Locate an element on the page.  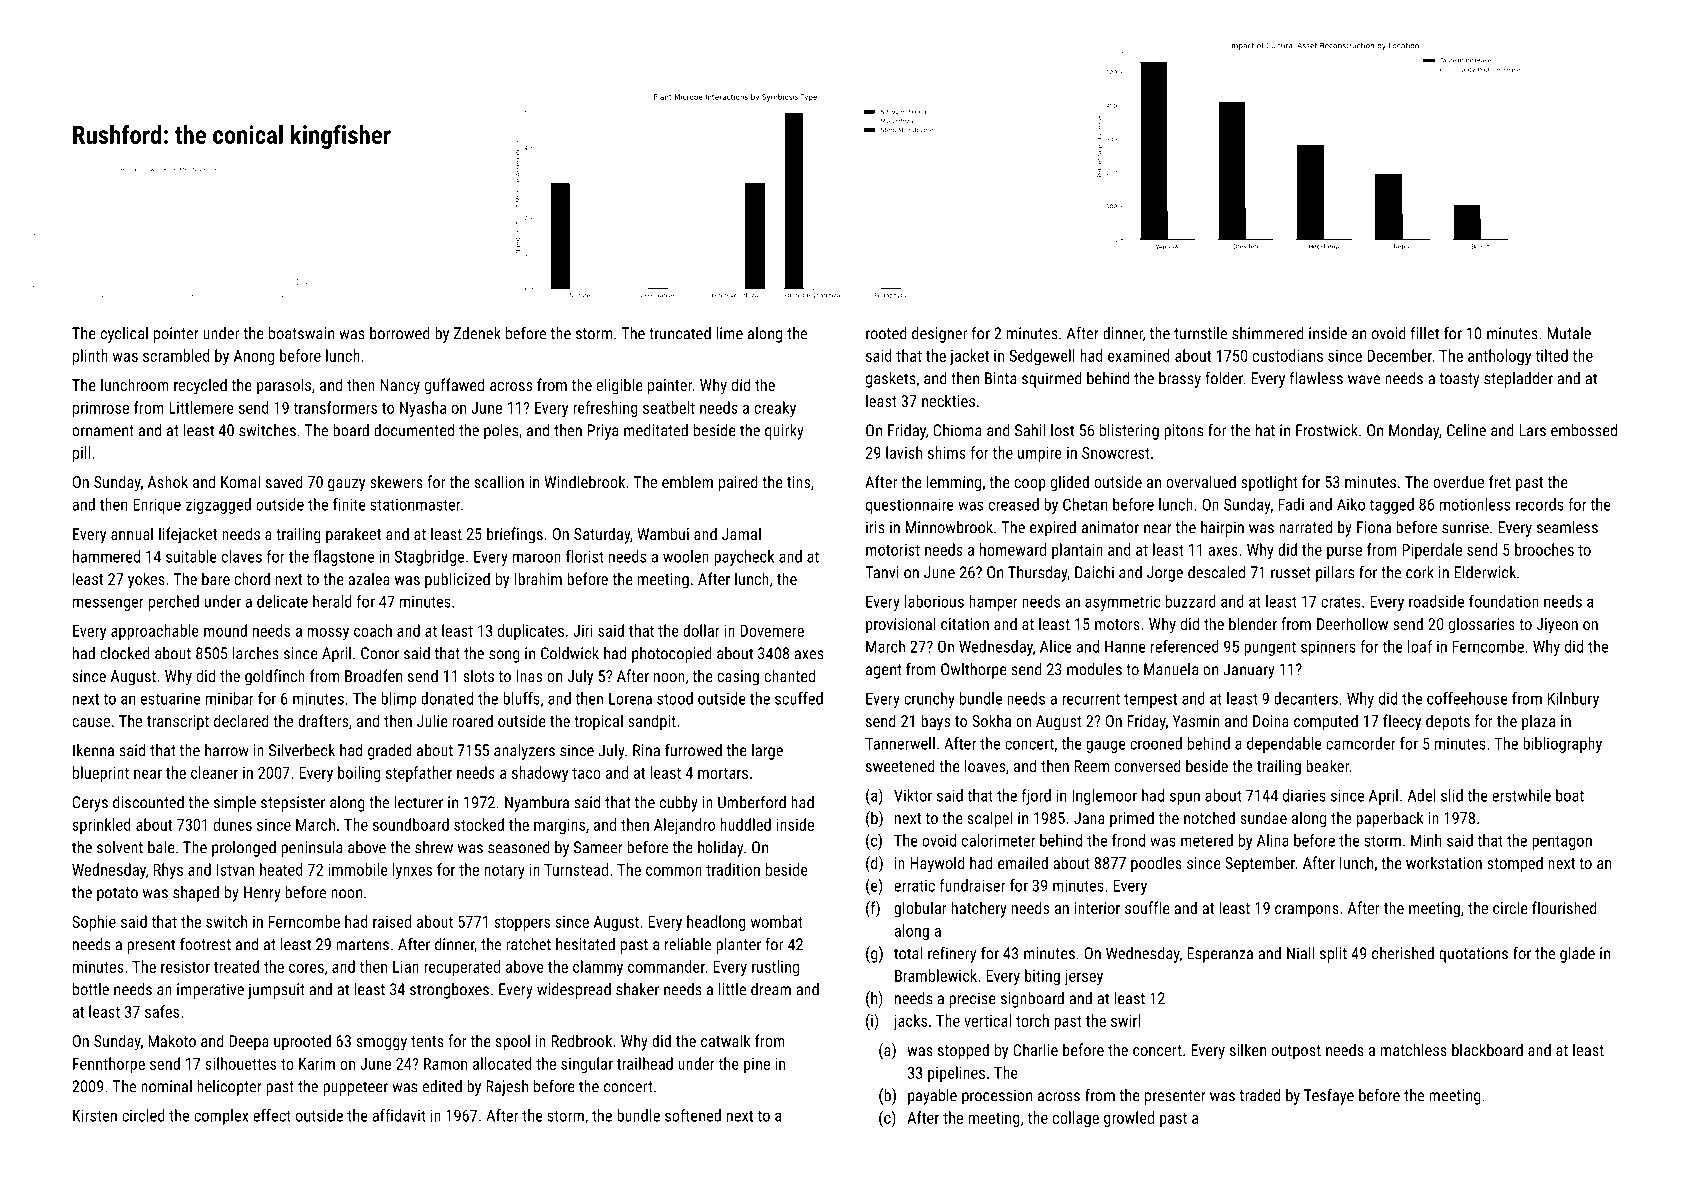
designer is located at coordinates (939, 335).
